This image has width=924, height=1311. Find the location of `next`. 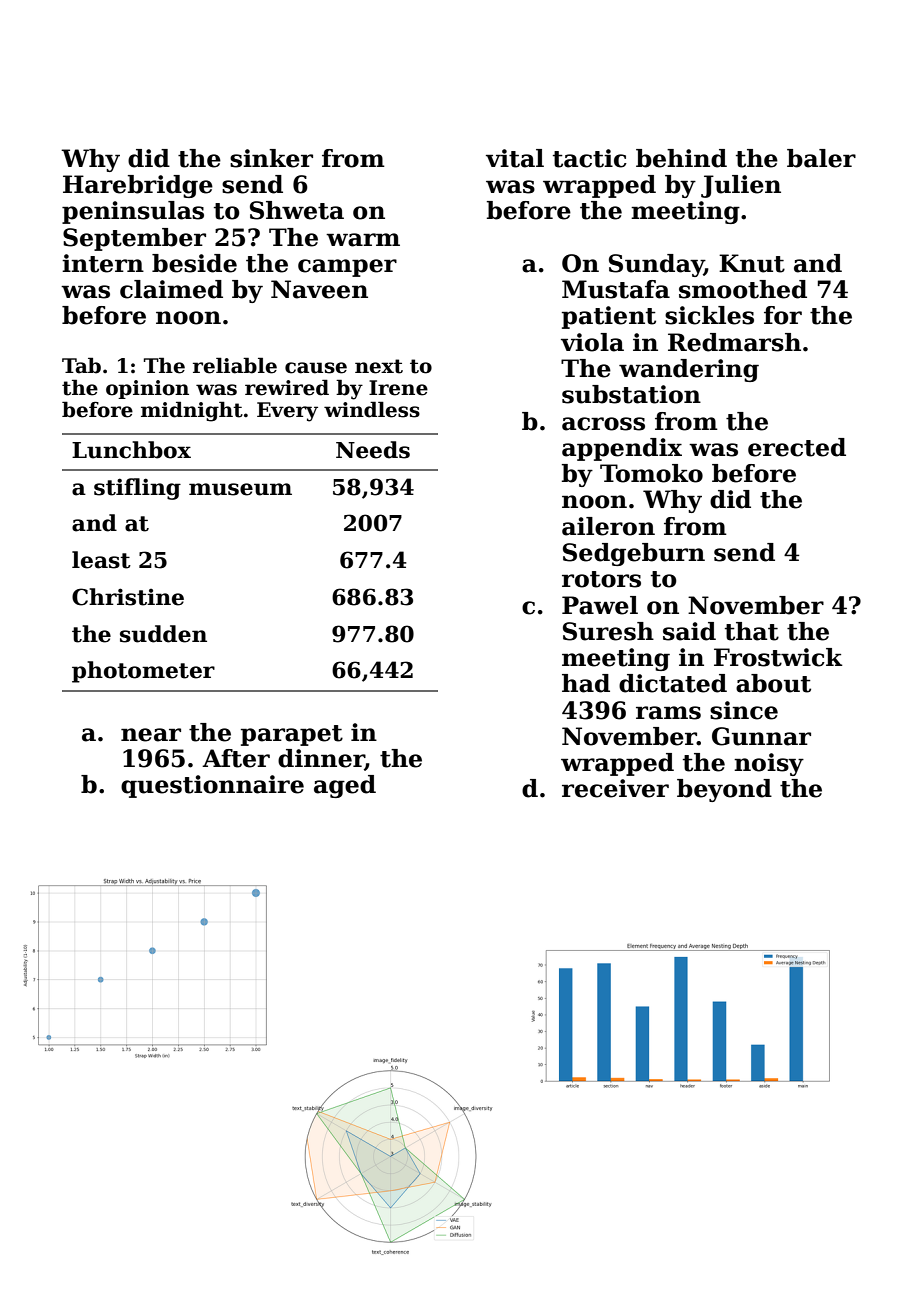

next is located at coordinates (379, 366).
